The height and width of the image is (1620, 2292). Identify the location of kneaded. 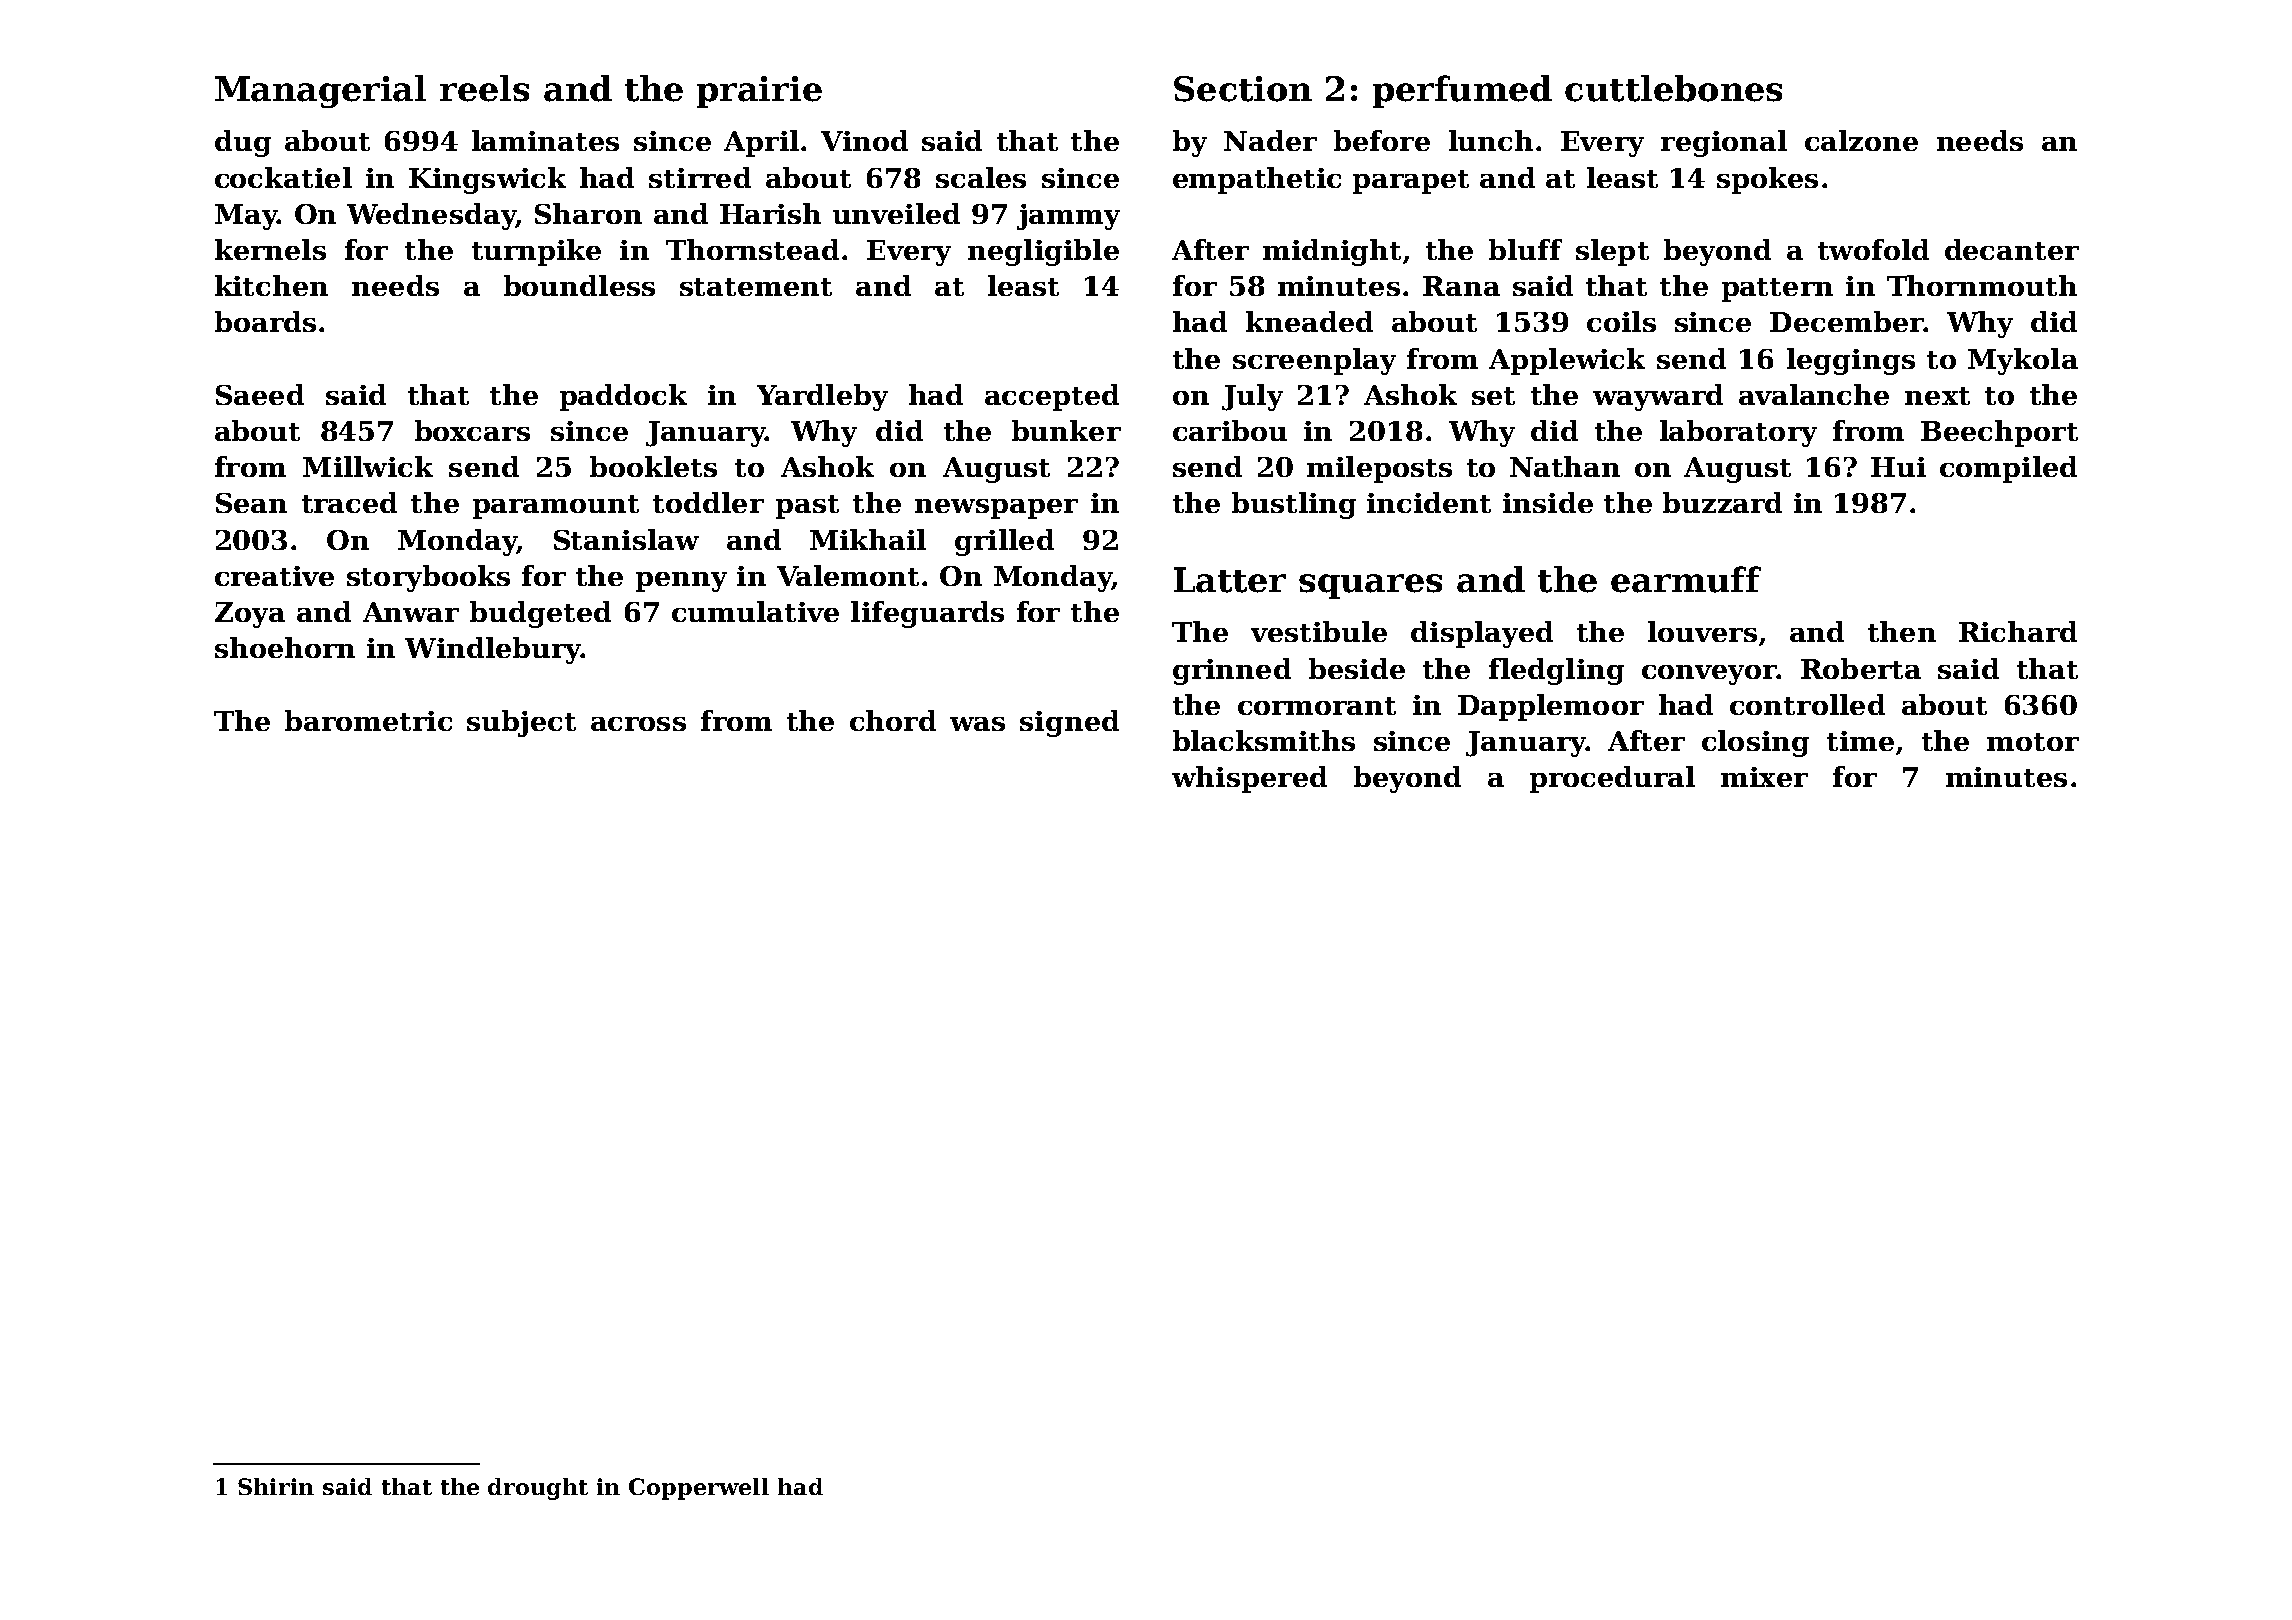
(1309, 321).
